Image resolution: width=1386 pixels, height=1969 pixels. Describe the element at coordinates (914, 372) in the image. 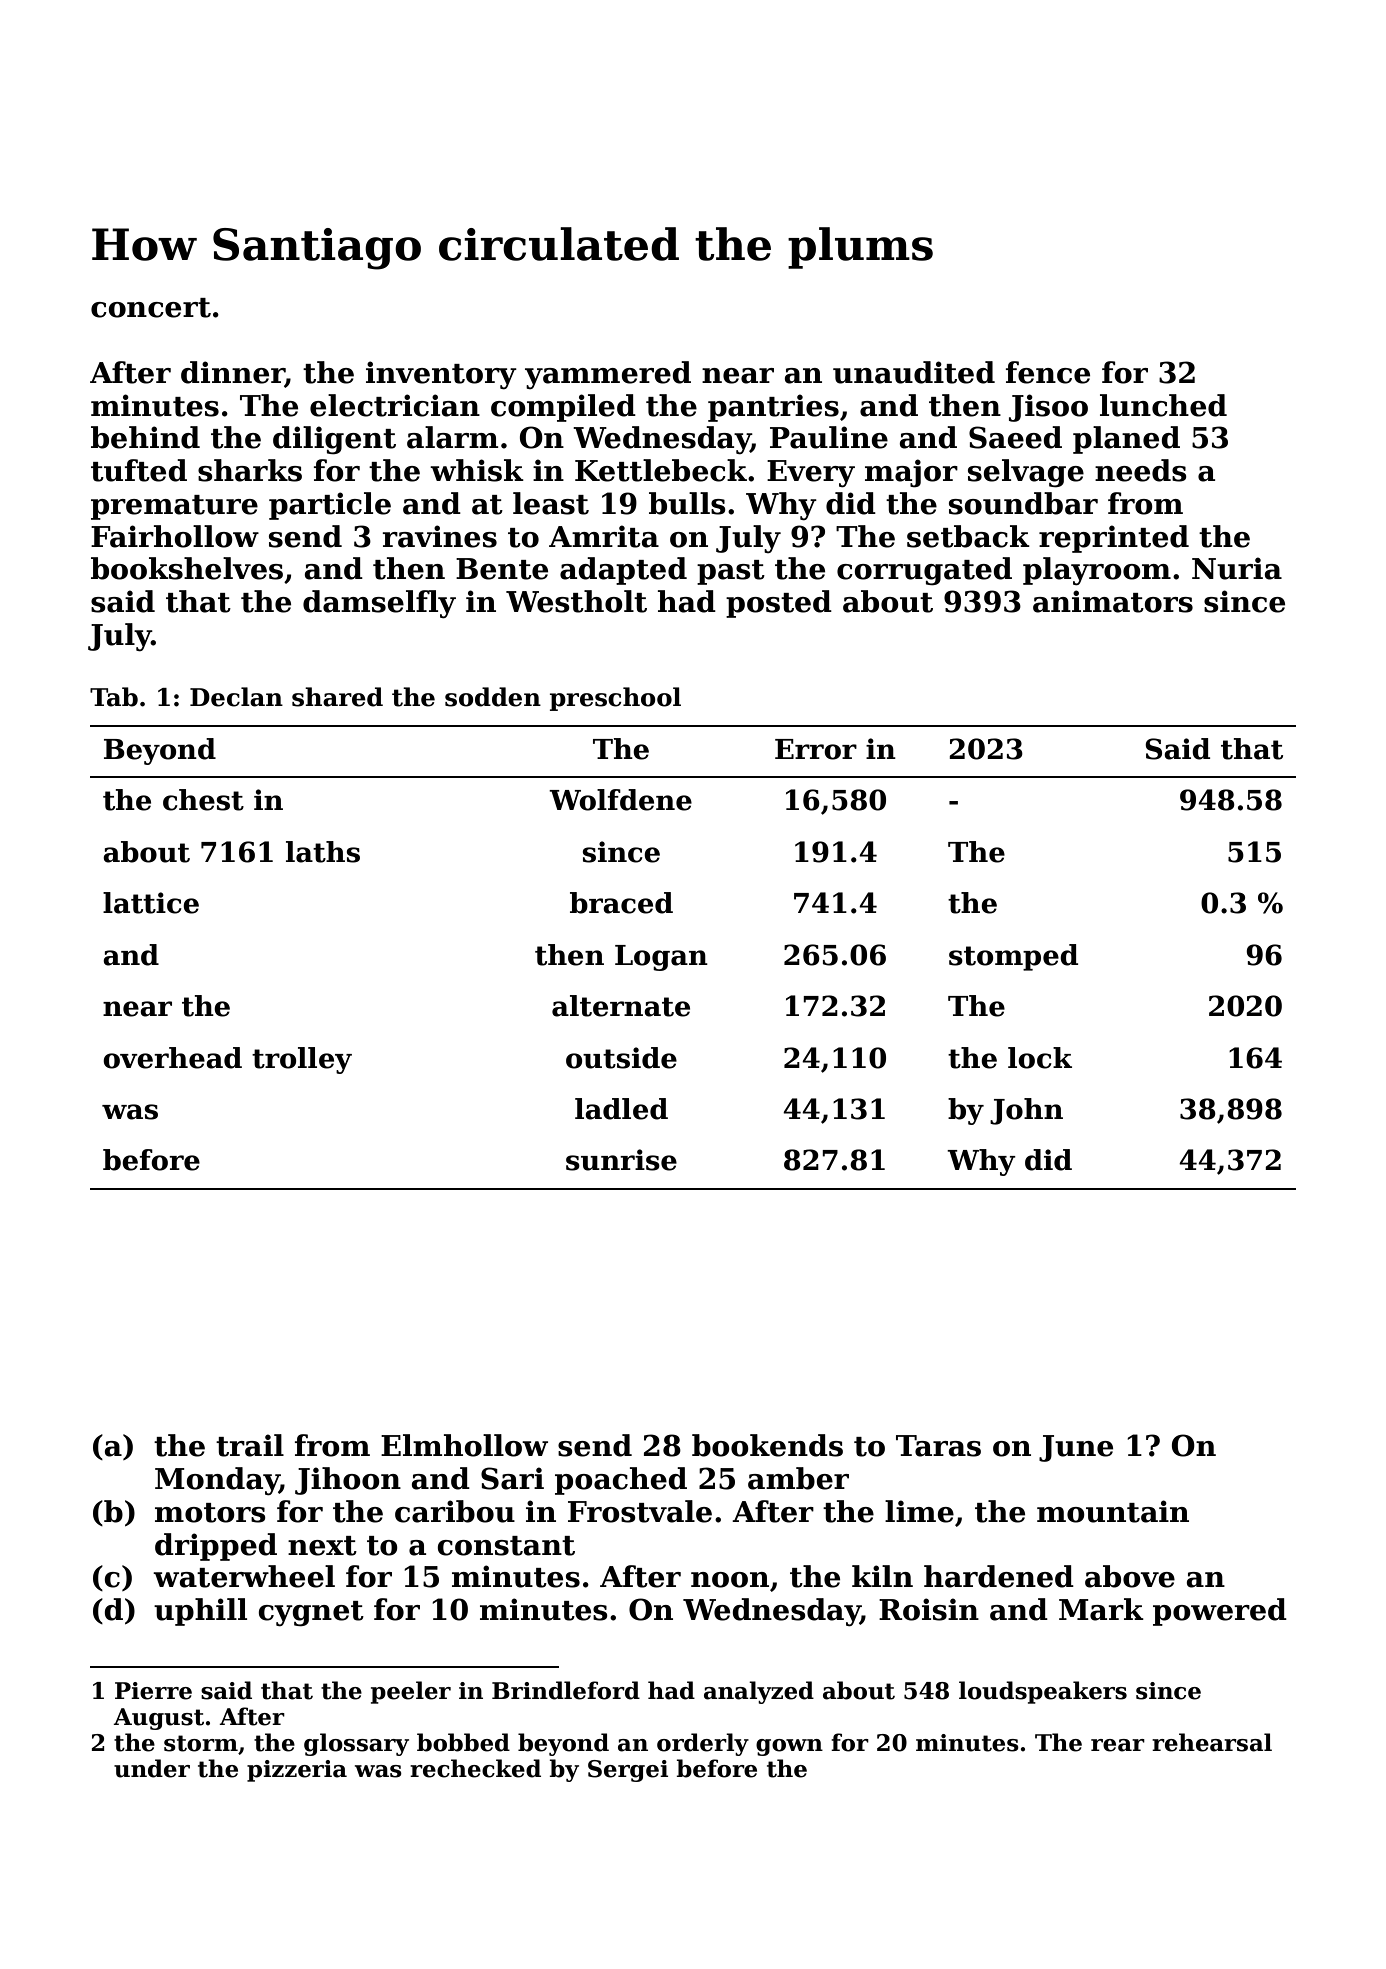

I see `unaudited` at that location.
